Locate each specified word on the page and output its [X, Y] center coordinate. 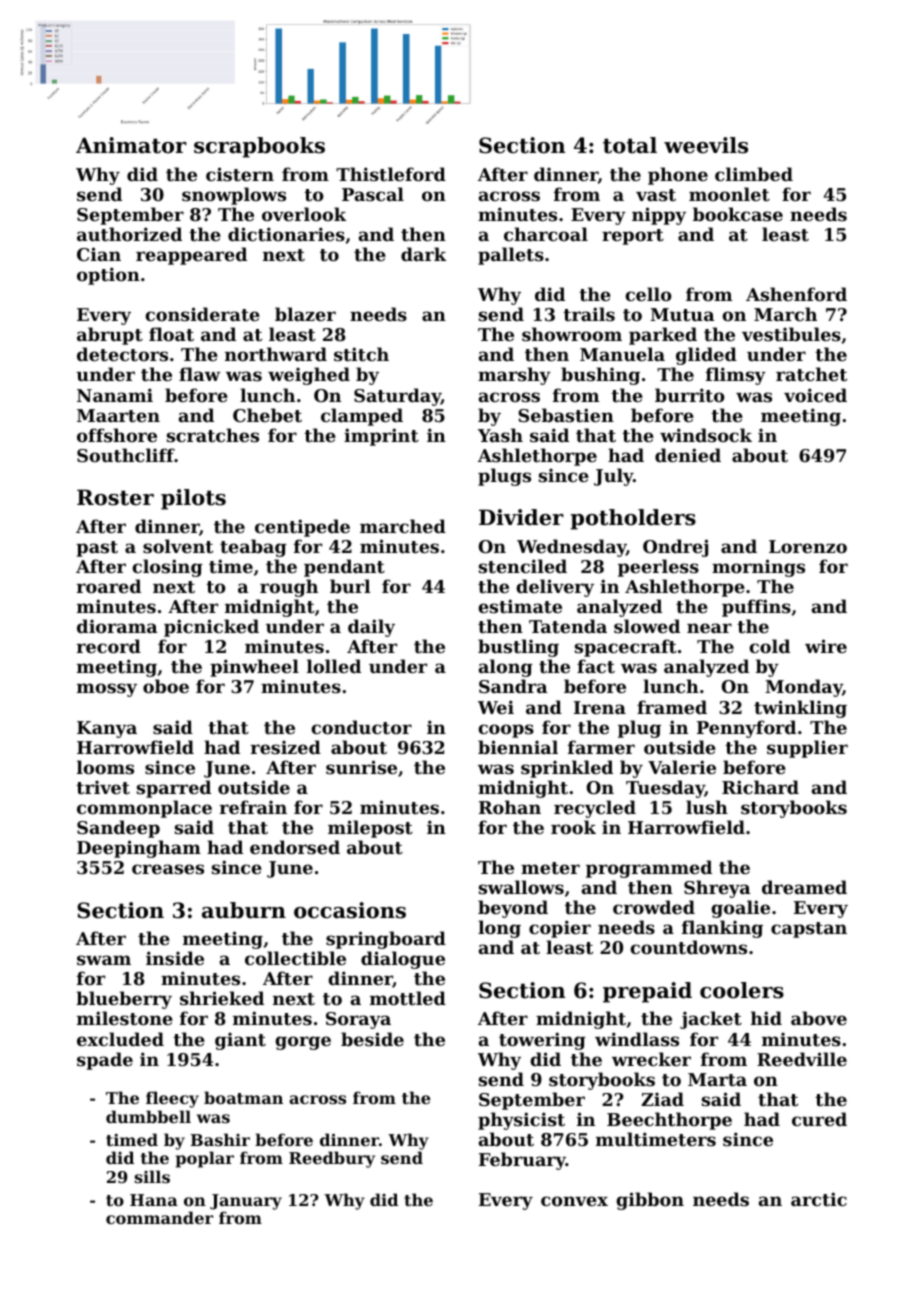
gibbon [650, 1201]
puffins [756, 608]
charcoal [546, 234]
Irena [600, 707]
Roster [115, 497]
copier [560, 929]
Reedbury [332, 1159]
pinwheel [254, 668]
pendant [344, 568]
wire [826, 646]
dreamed [804, 887]
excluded [120, 1039]
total [630, 145]
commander [159, 1217]
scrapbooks [259, 147]
